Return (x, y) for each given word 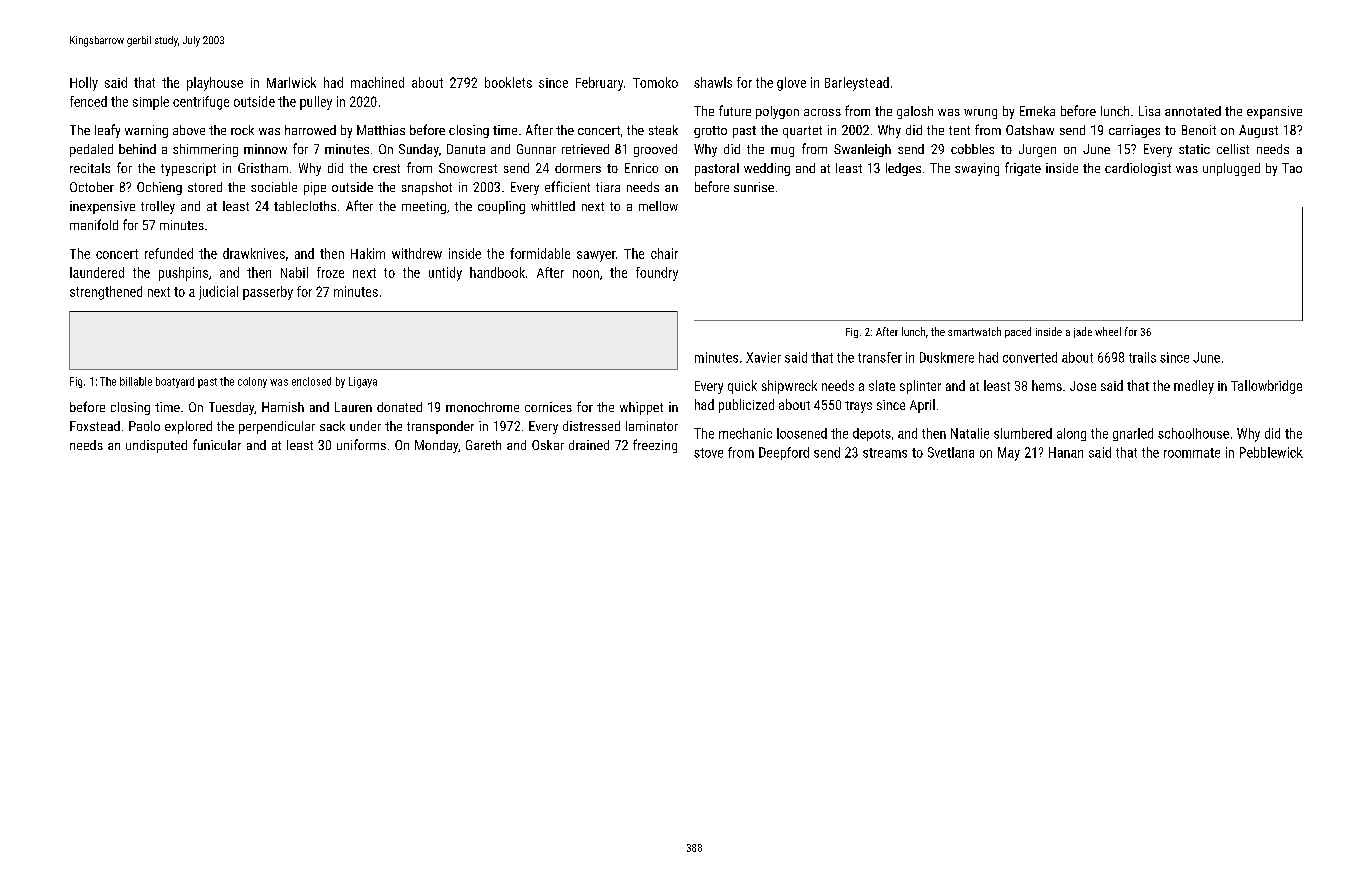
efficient (567, 186)
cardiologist (1138, 169)
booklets (508, 82)
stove (708, 453)
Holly (84, 84)
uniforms (361, 444)
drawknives (254, 253)
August (1258, 131)
